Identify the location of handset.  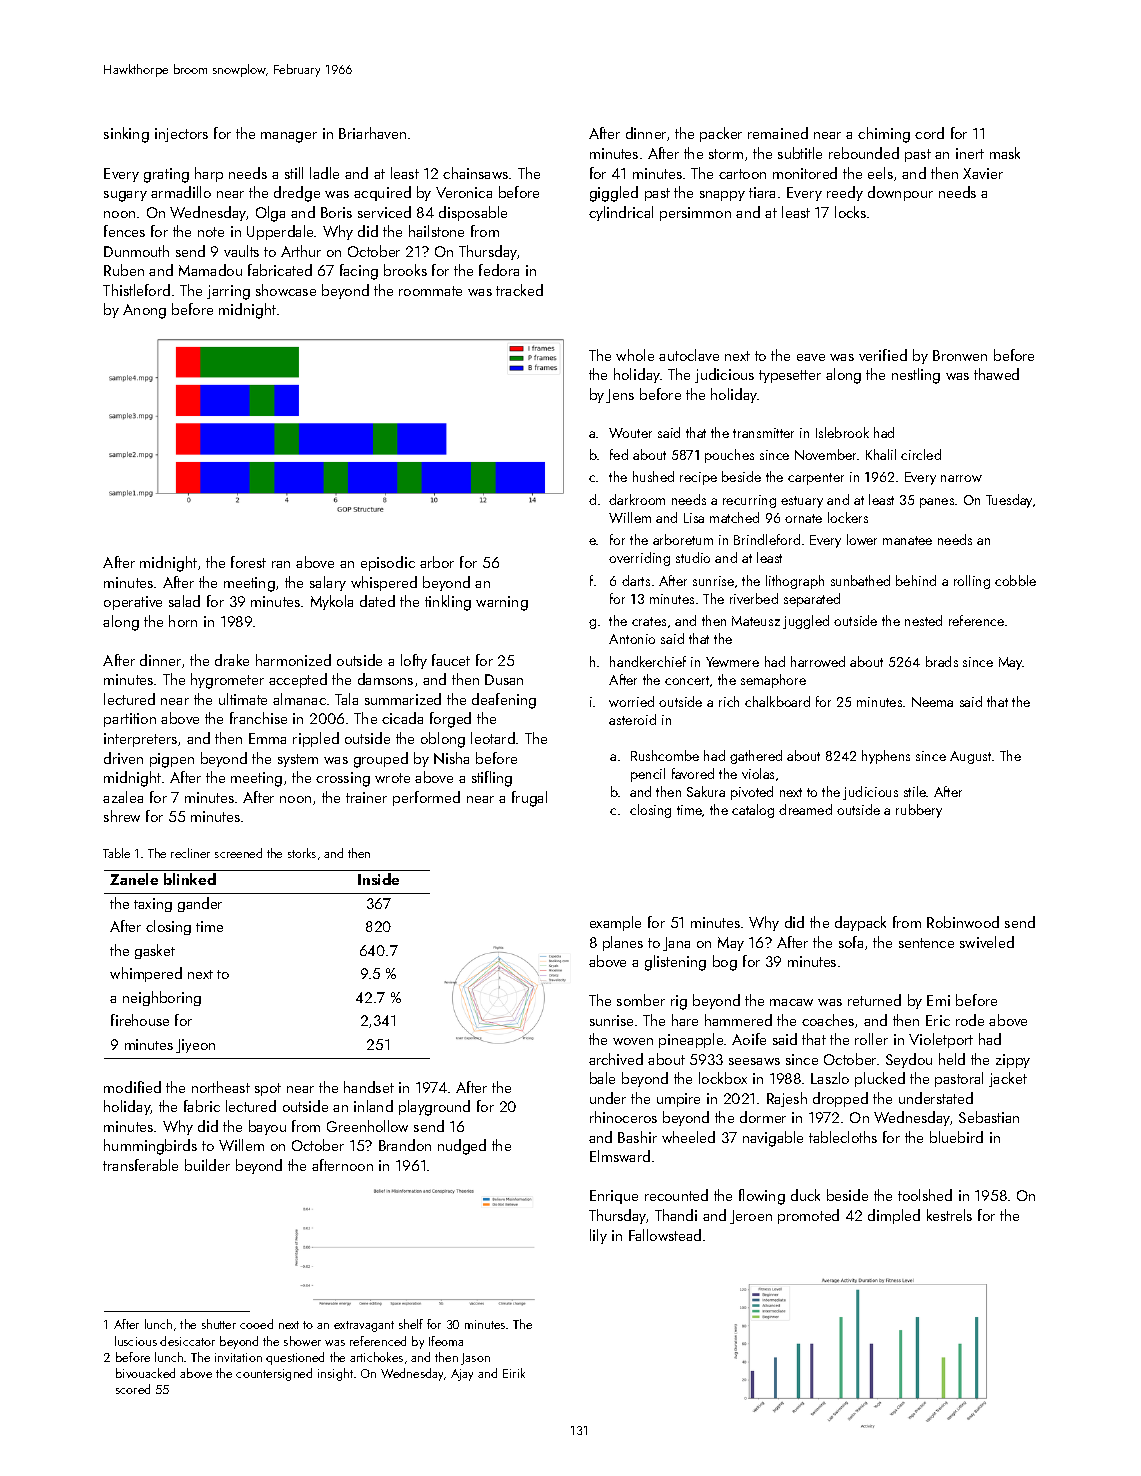
(369, 1087).
